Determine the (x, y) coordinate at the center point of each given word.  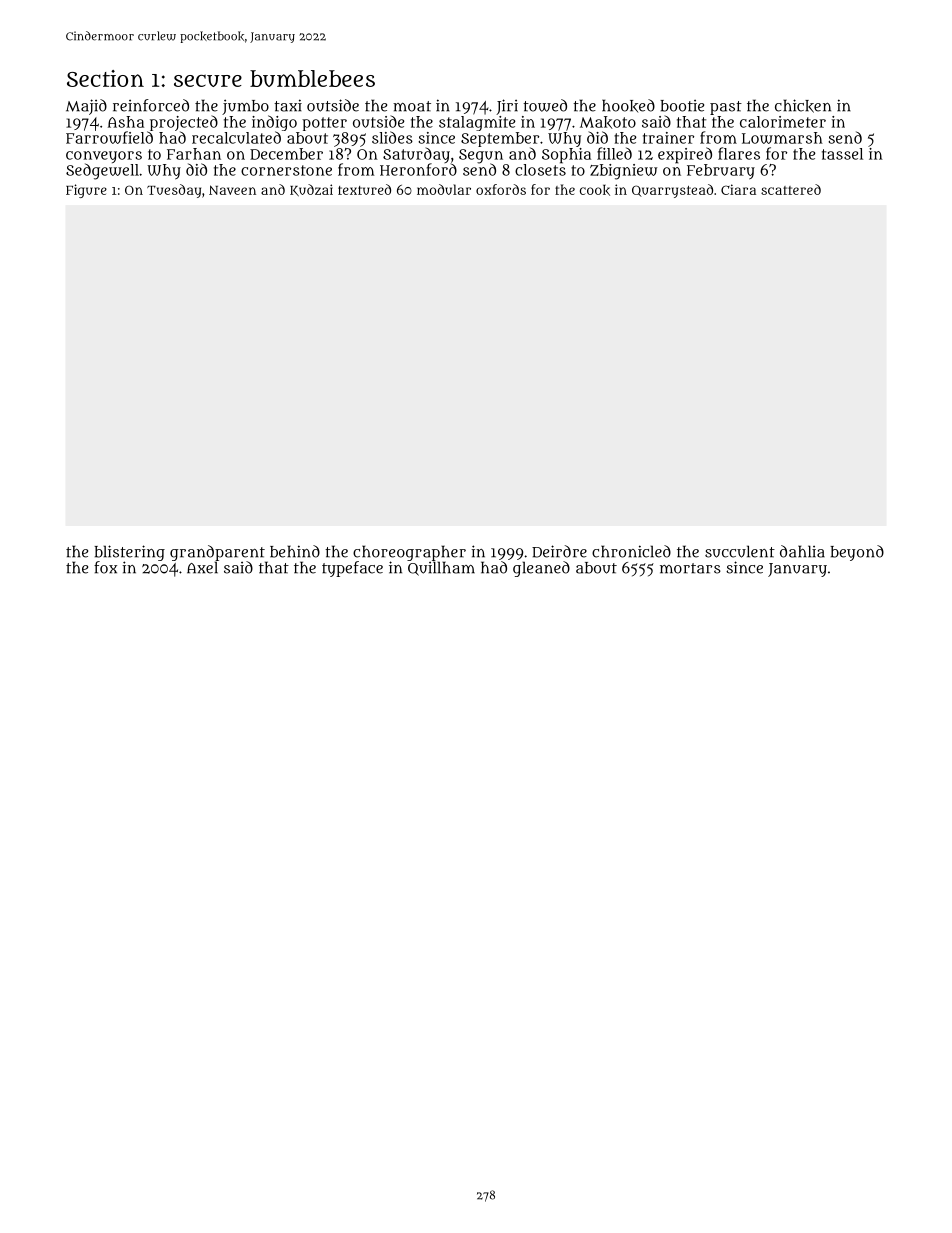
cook (595, 190)
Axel (202, 567)
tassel (842, 154)
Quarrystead (672, 191)
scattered (791, 189)
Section (105, 78)
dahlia (802, 551)
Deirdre (559, 551)
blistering (129, 553)
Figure (86, 191)
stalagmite (477, 123)
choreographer (409, 553)
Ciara (738, 189)
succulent (740, 551)
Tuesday (174, 191)
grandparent (217, 553)
